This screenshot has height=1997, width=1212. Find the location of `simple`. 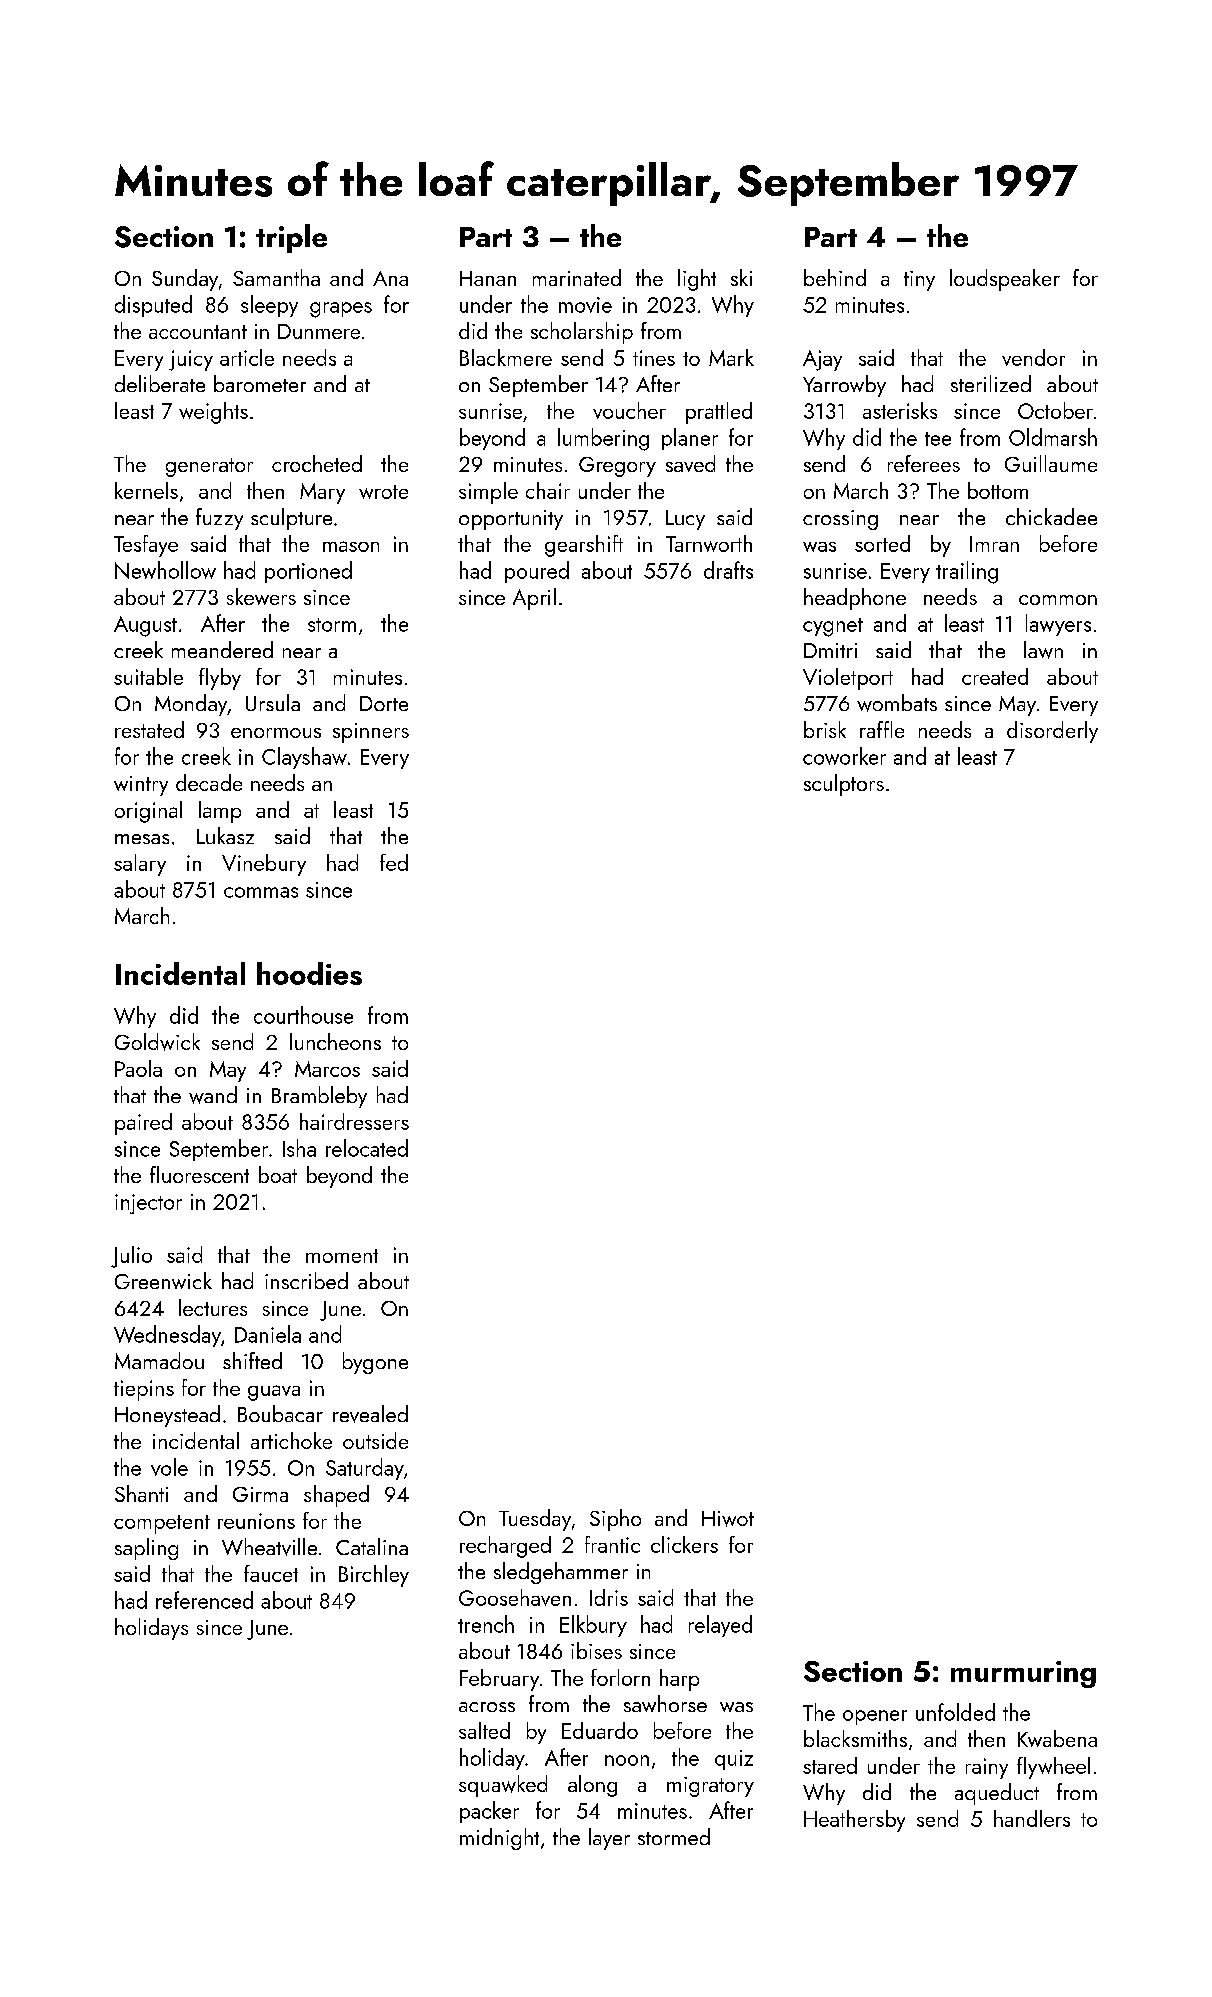

simple is located at coordinates (488, 493).
